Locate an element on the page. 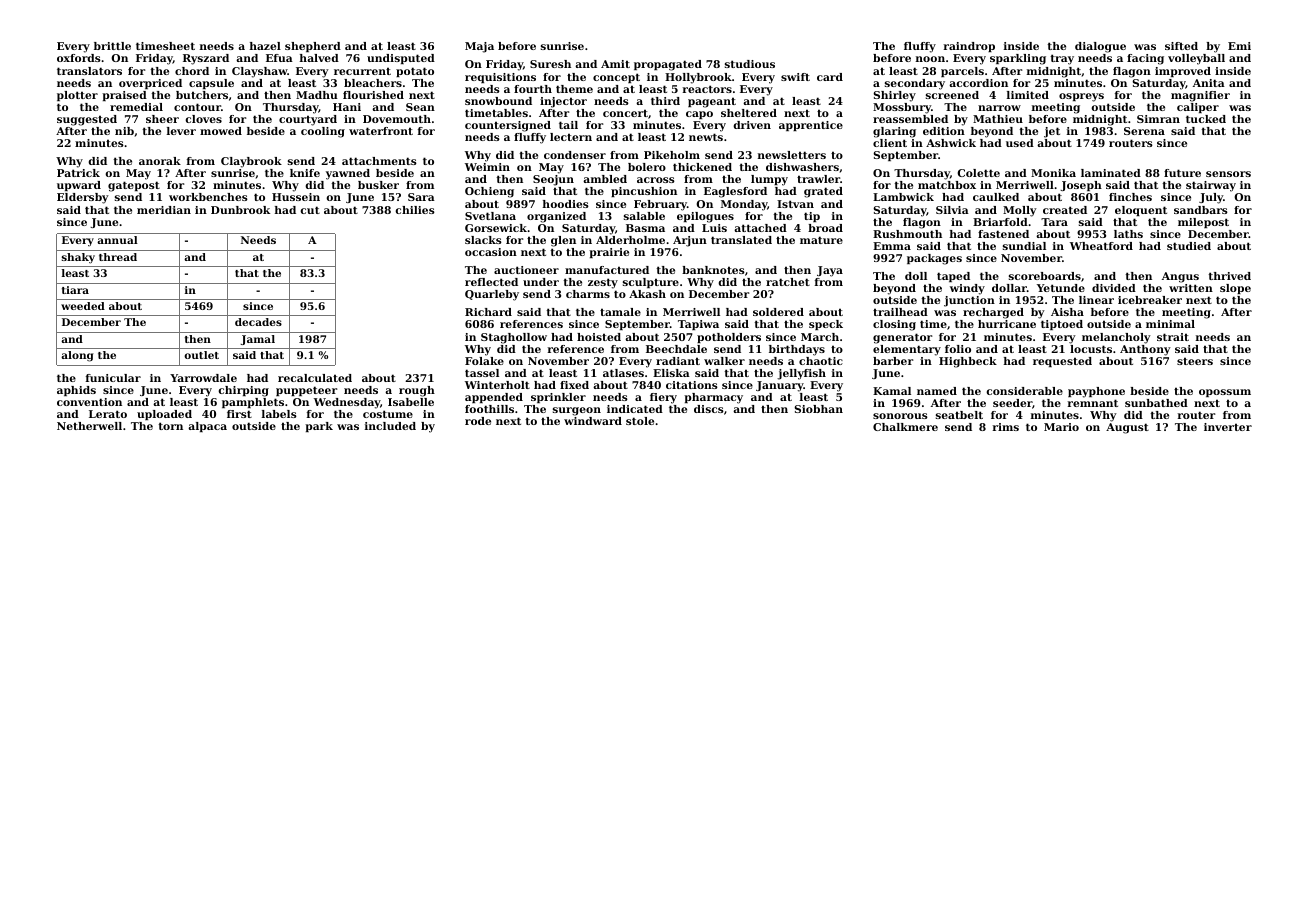 This image has height=924, width=1308. lumpy is located at coordinates (769, 180).
